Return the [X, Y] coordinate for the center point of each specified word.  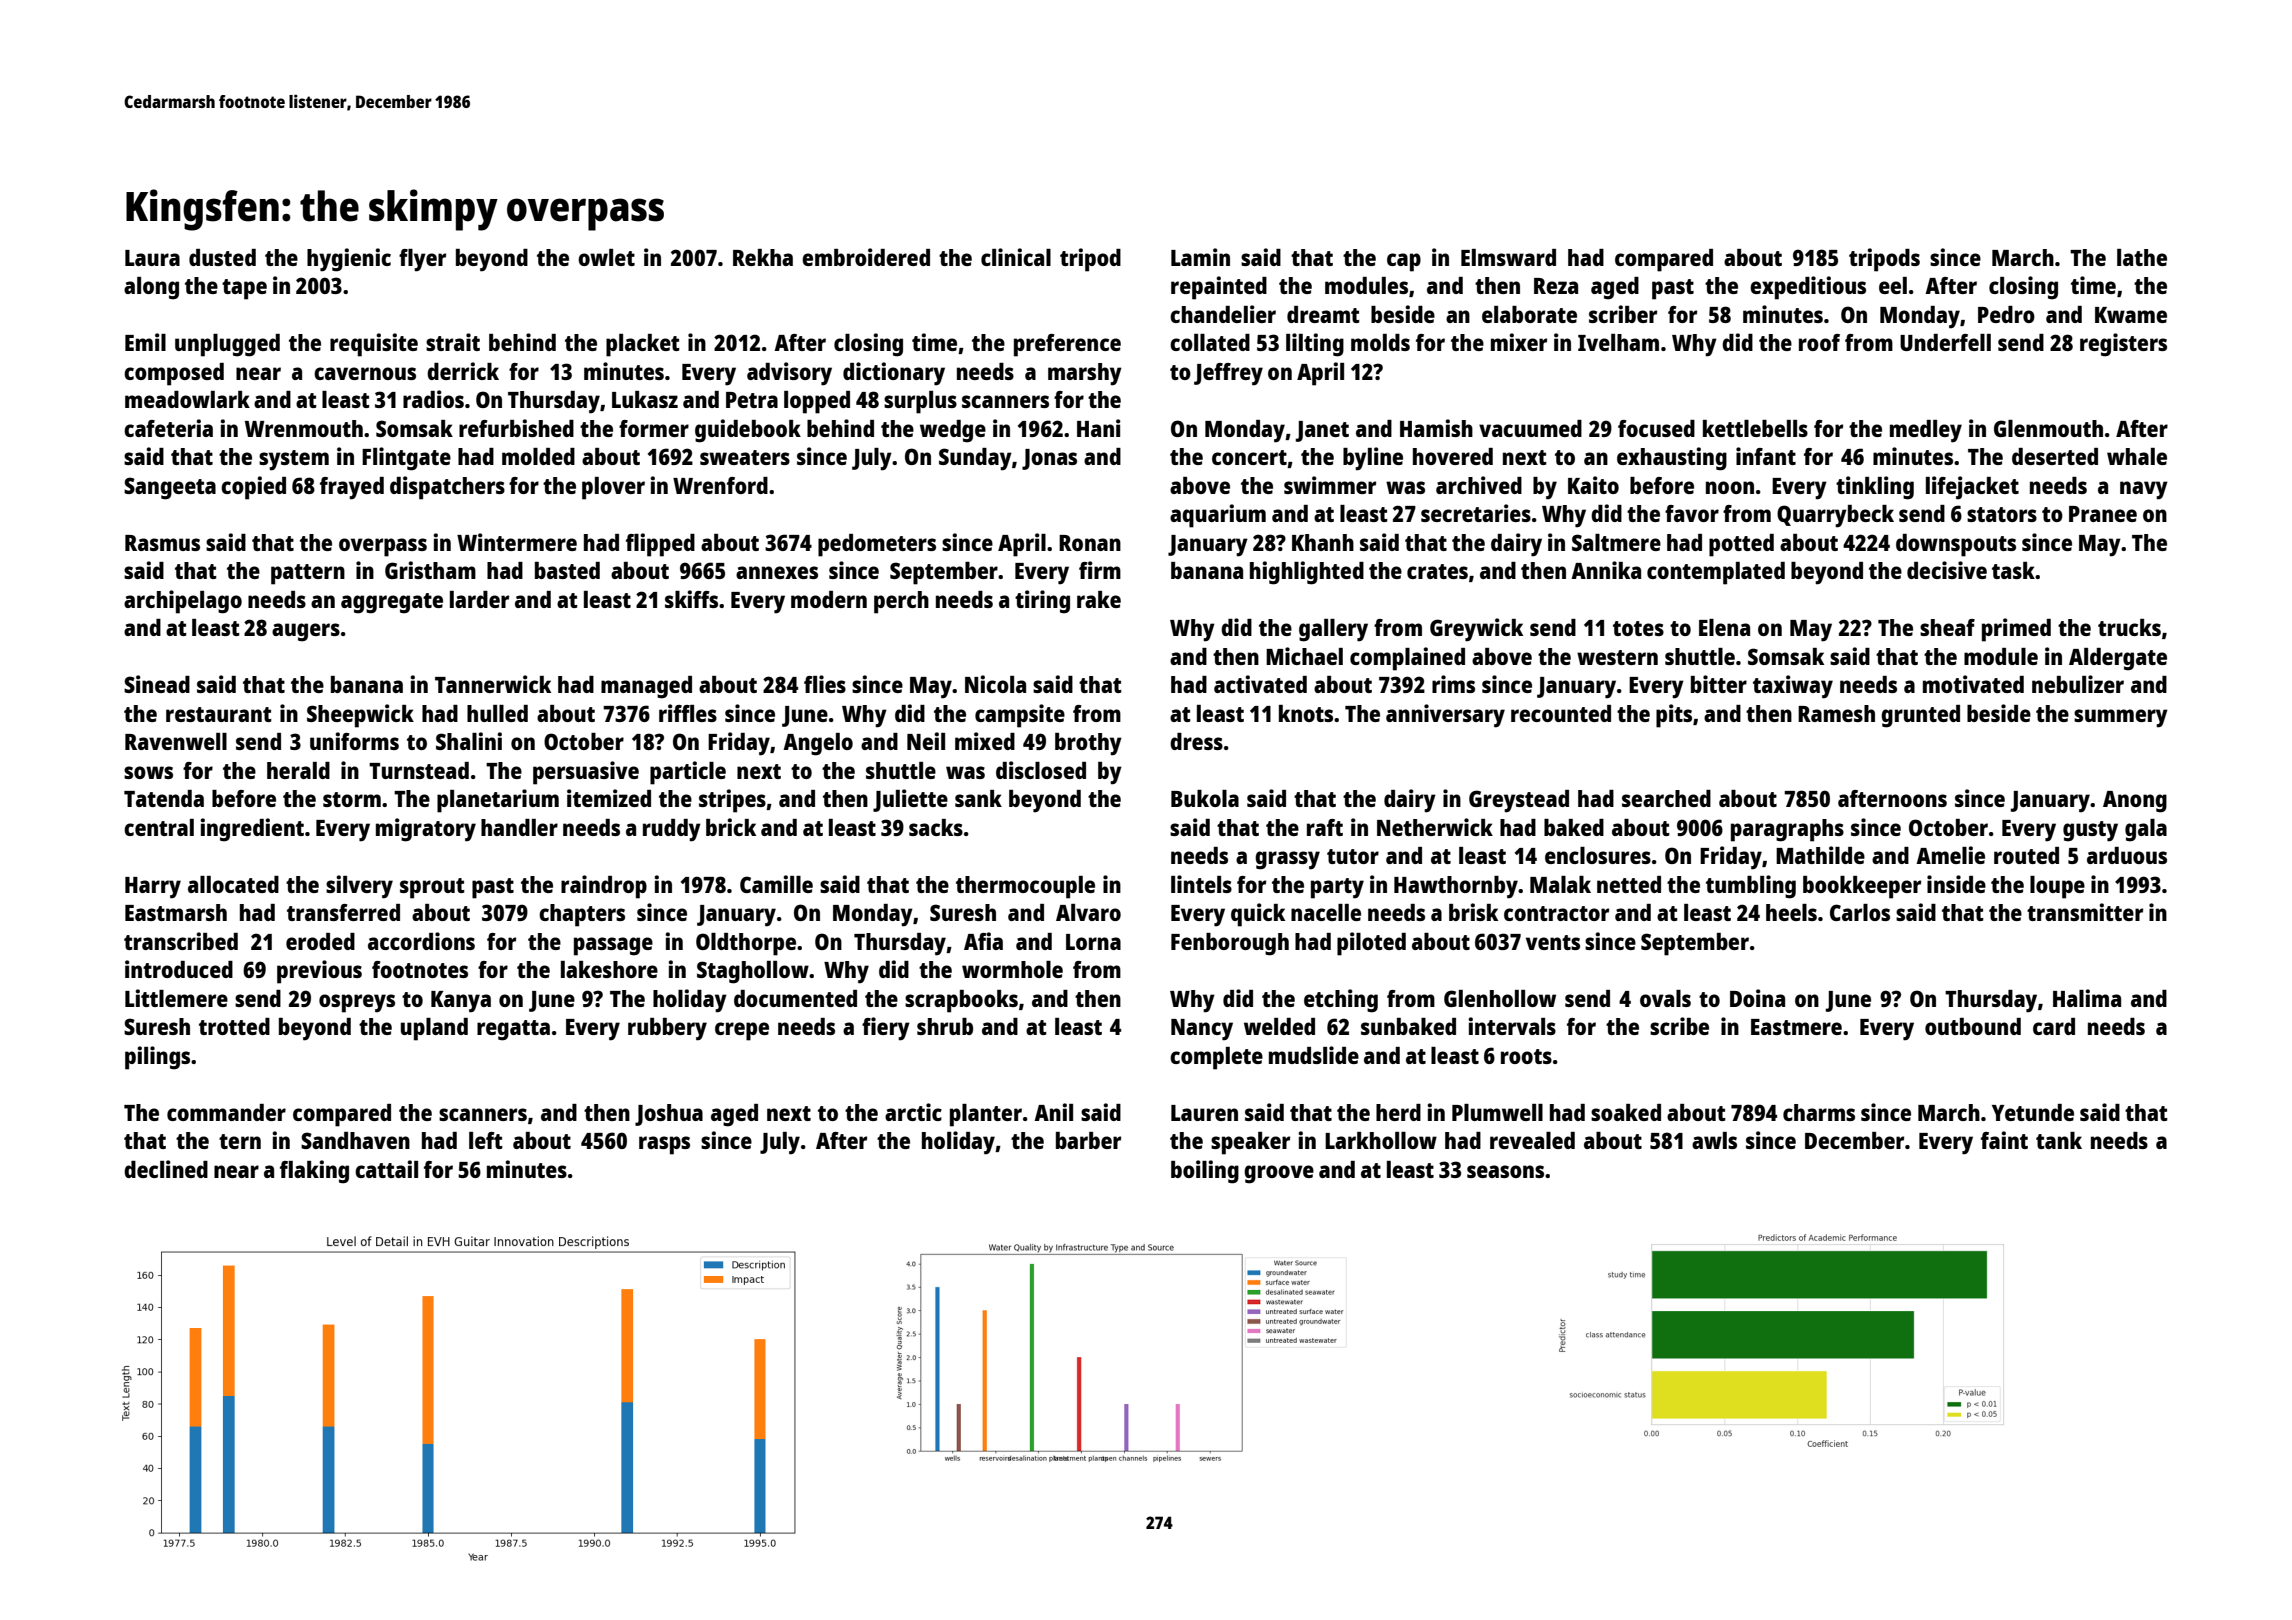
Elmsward [1508, 257]
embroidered [866, 257]
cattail [386, 1169]
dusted [222, 257]
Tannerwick [493, 684]
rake [1099, 599]
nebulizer [2078, 684]
